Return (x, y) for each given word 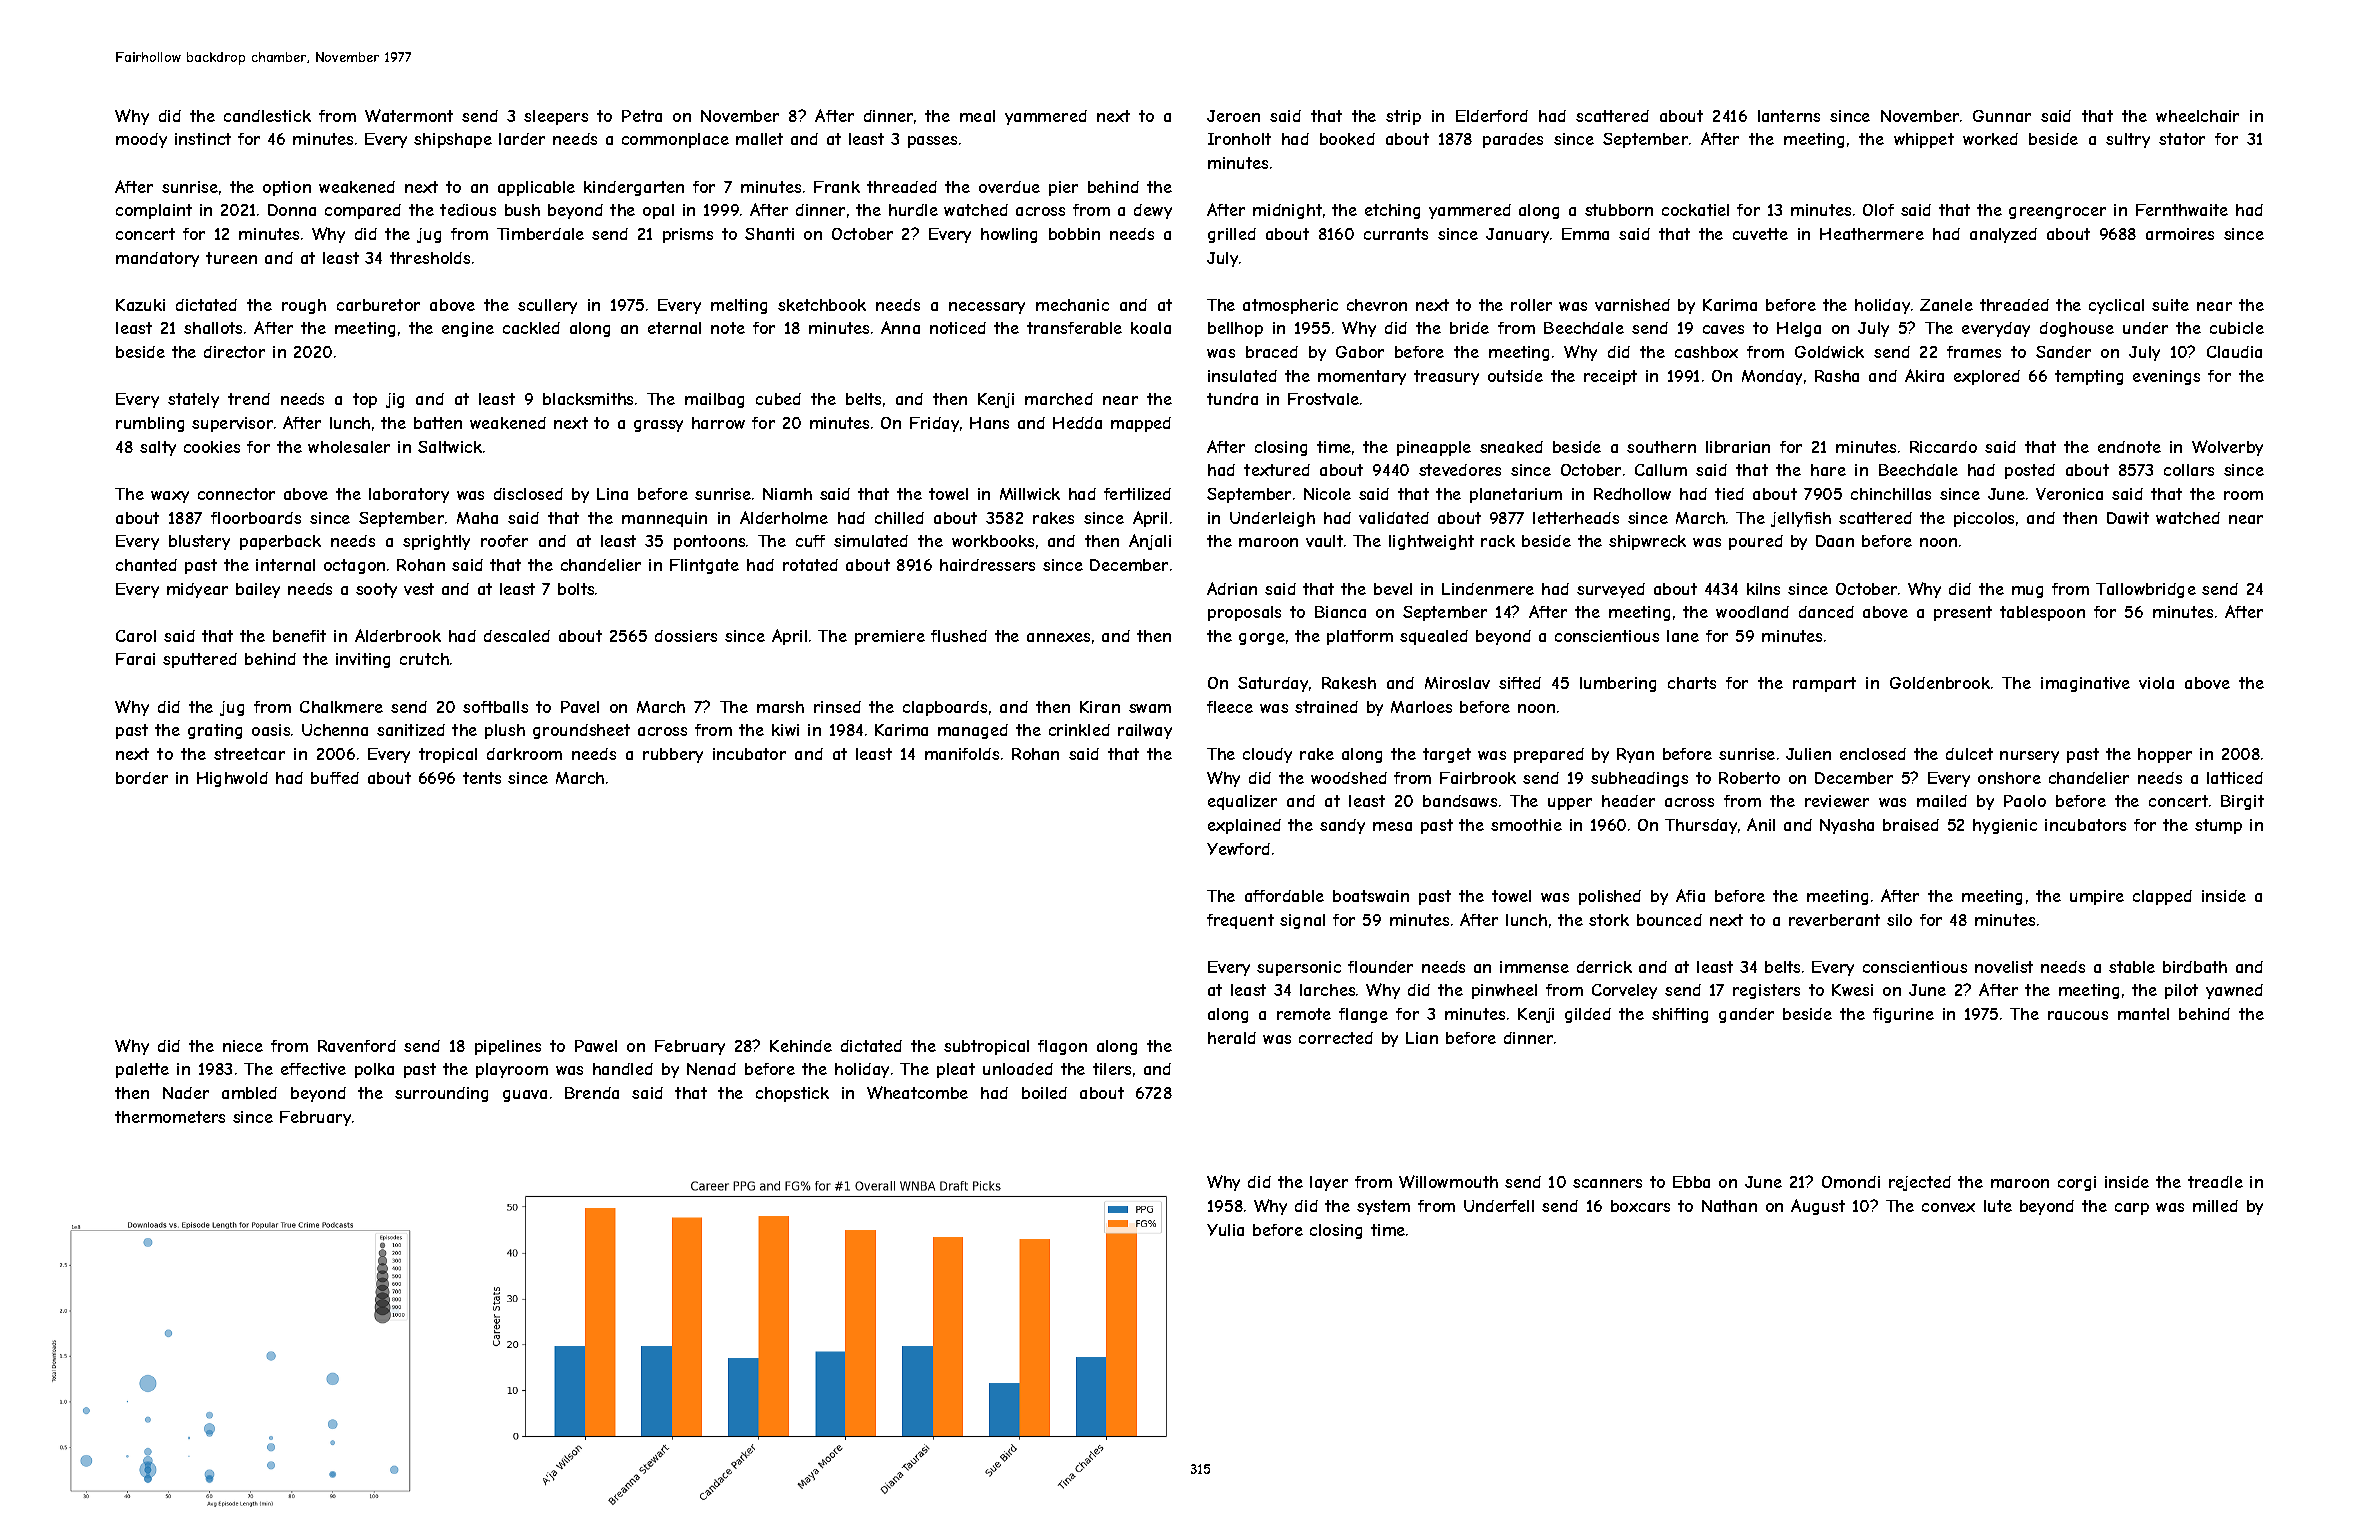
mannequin (664, 519)
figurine (1903, 1015)
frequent (1240, 921)
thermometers (170, 1117)
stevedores (1460, 470)
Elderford (1492, 116)
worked (1990, 139)
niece (243, 1046)
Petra (642, 116)
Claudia (2234, 352)
